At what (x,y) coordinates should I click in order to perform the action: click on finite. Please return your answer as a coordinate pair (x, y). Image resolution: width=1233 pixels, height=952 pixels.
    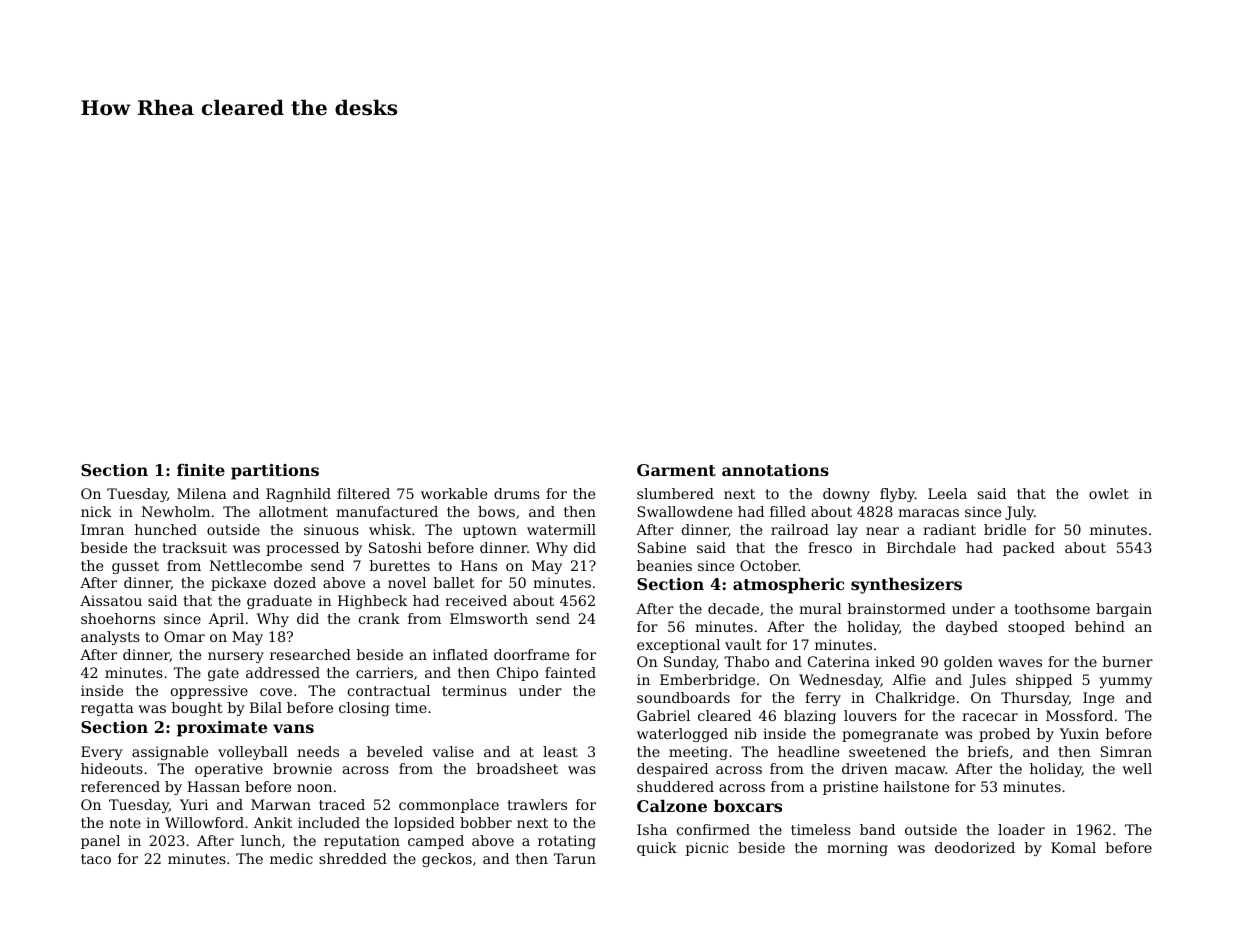
    Looking at the image, I should click on (201, 470).
